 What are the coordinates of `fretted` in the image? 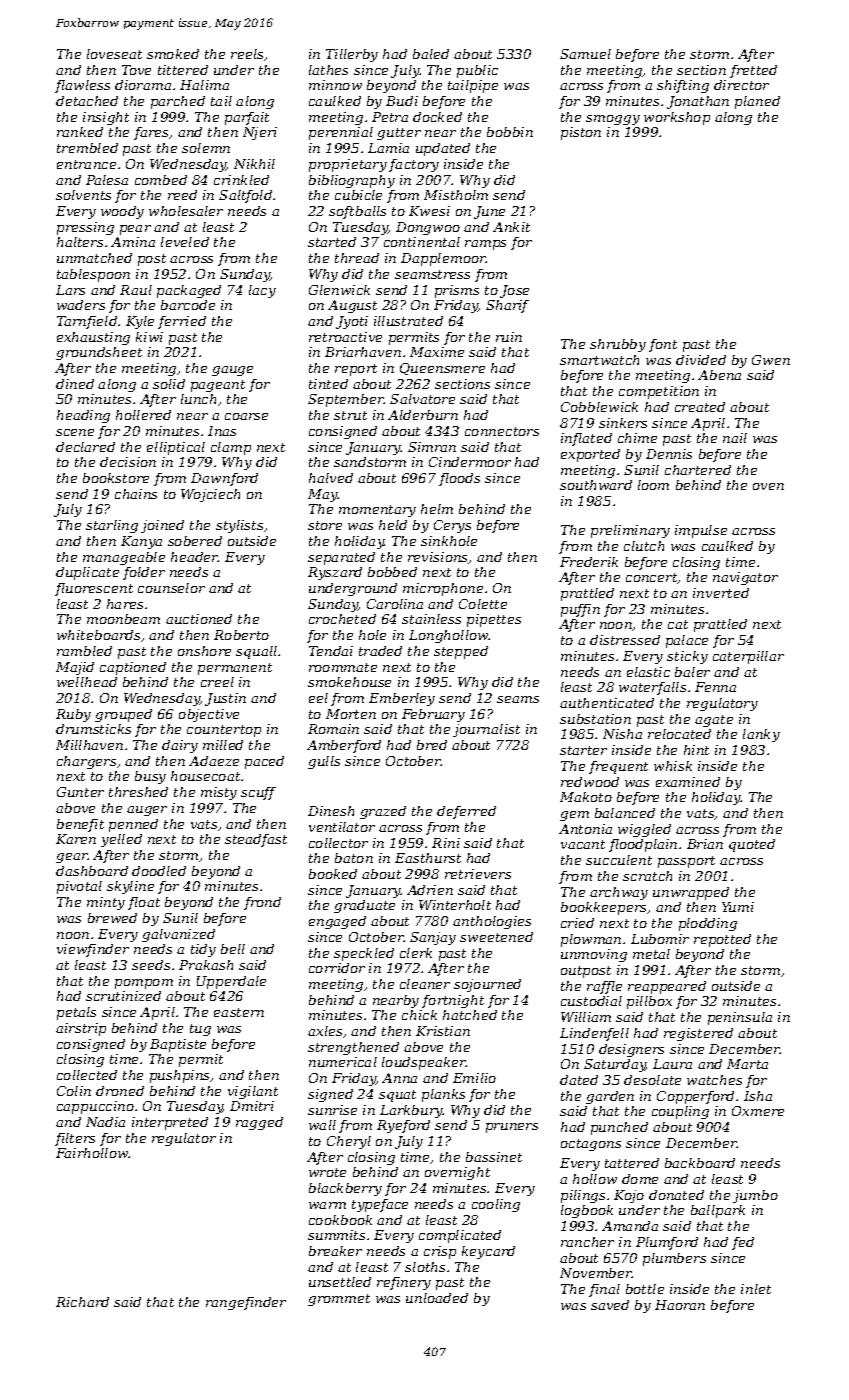 It's located at (753, 71).
